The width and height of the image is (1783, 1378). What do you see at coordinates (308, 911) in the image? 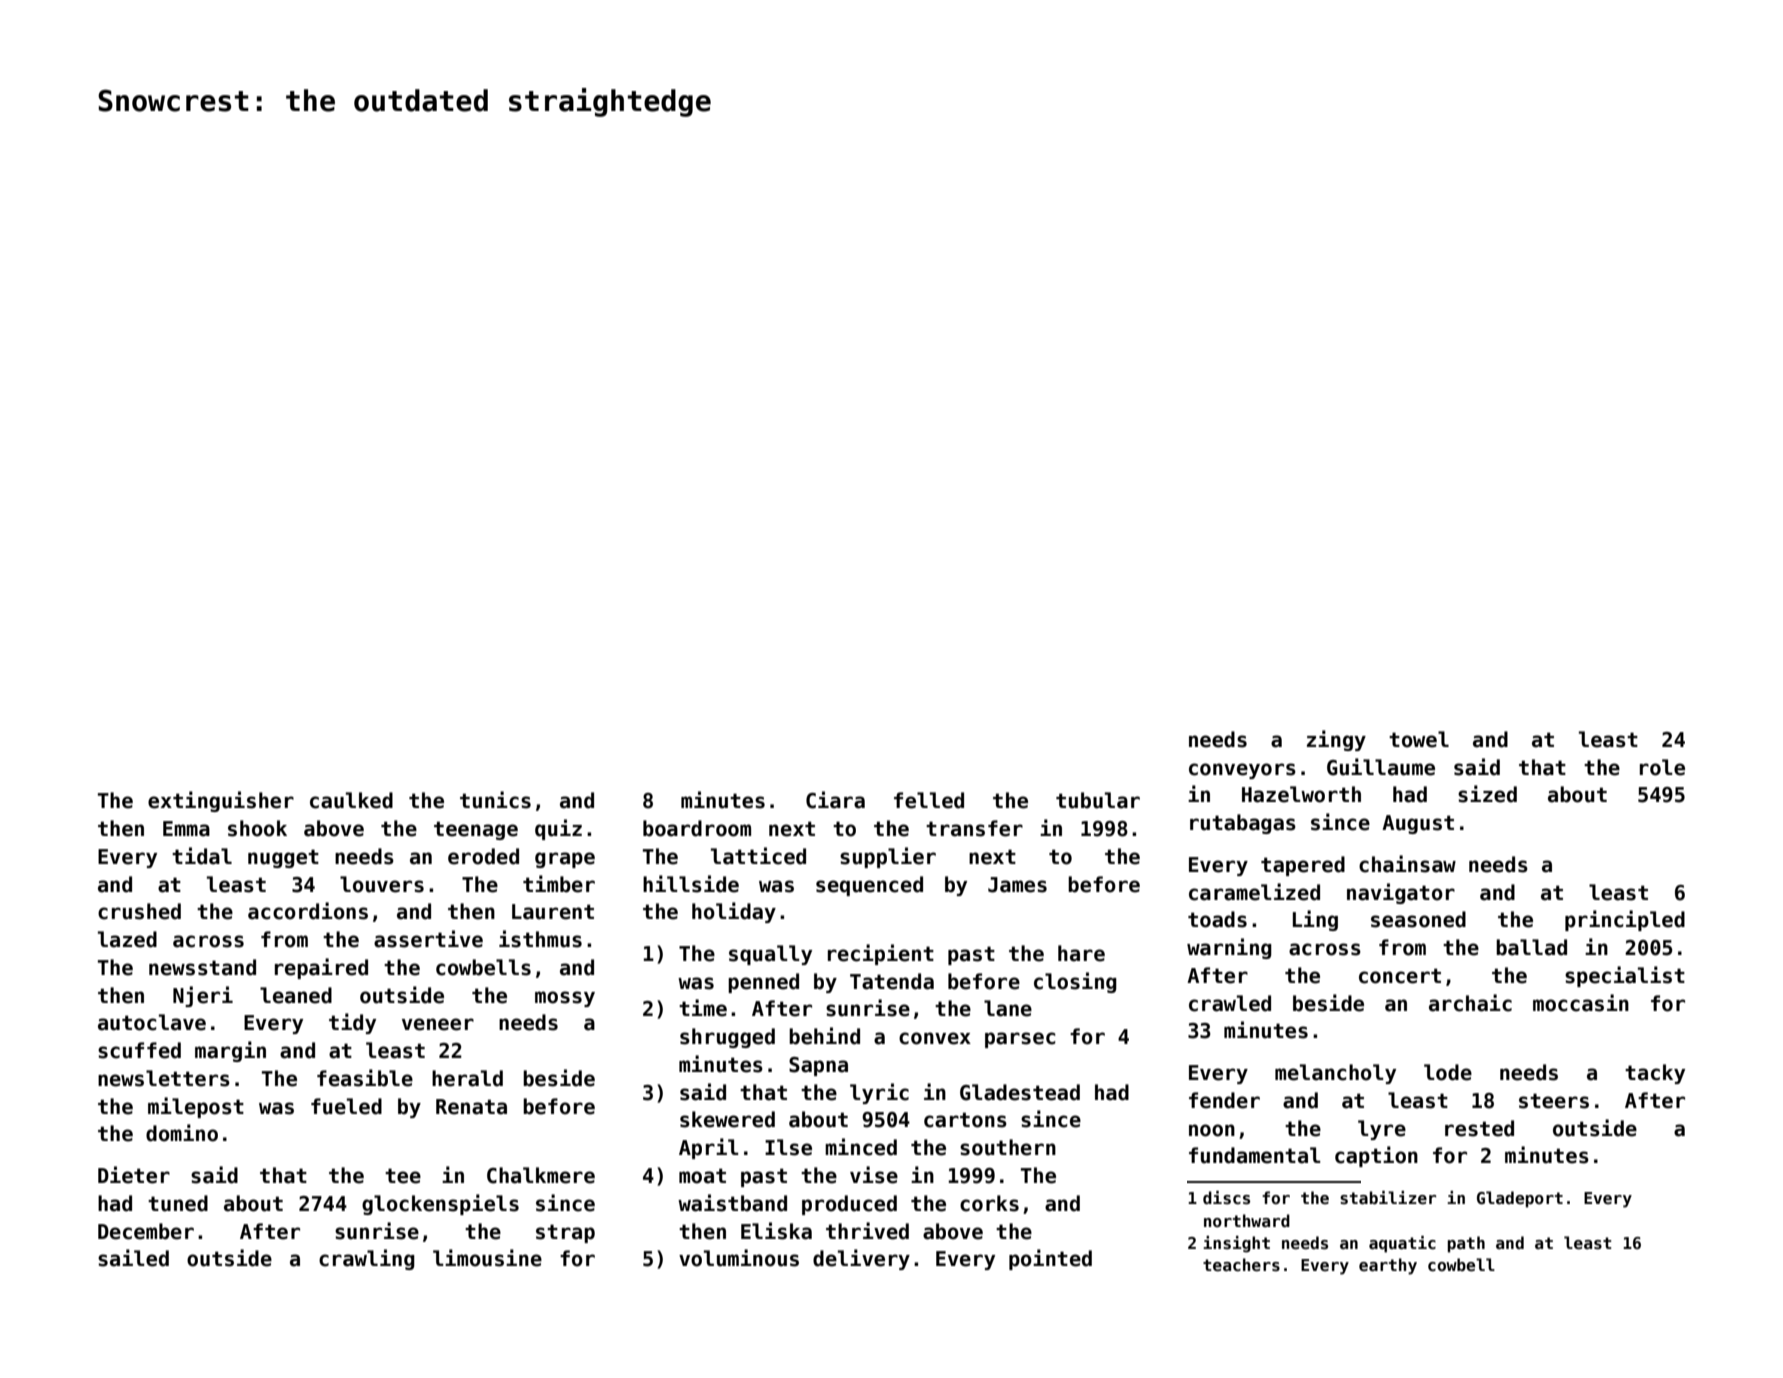
I see `accordions` at bounding box center [308, 911].
